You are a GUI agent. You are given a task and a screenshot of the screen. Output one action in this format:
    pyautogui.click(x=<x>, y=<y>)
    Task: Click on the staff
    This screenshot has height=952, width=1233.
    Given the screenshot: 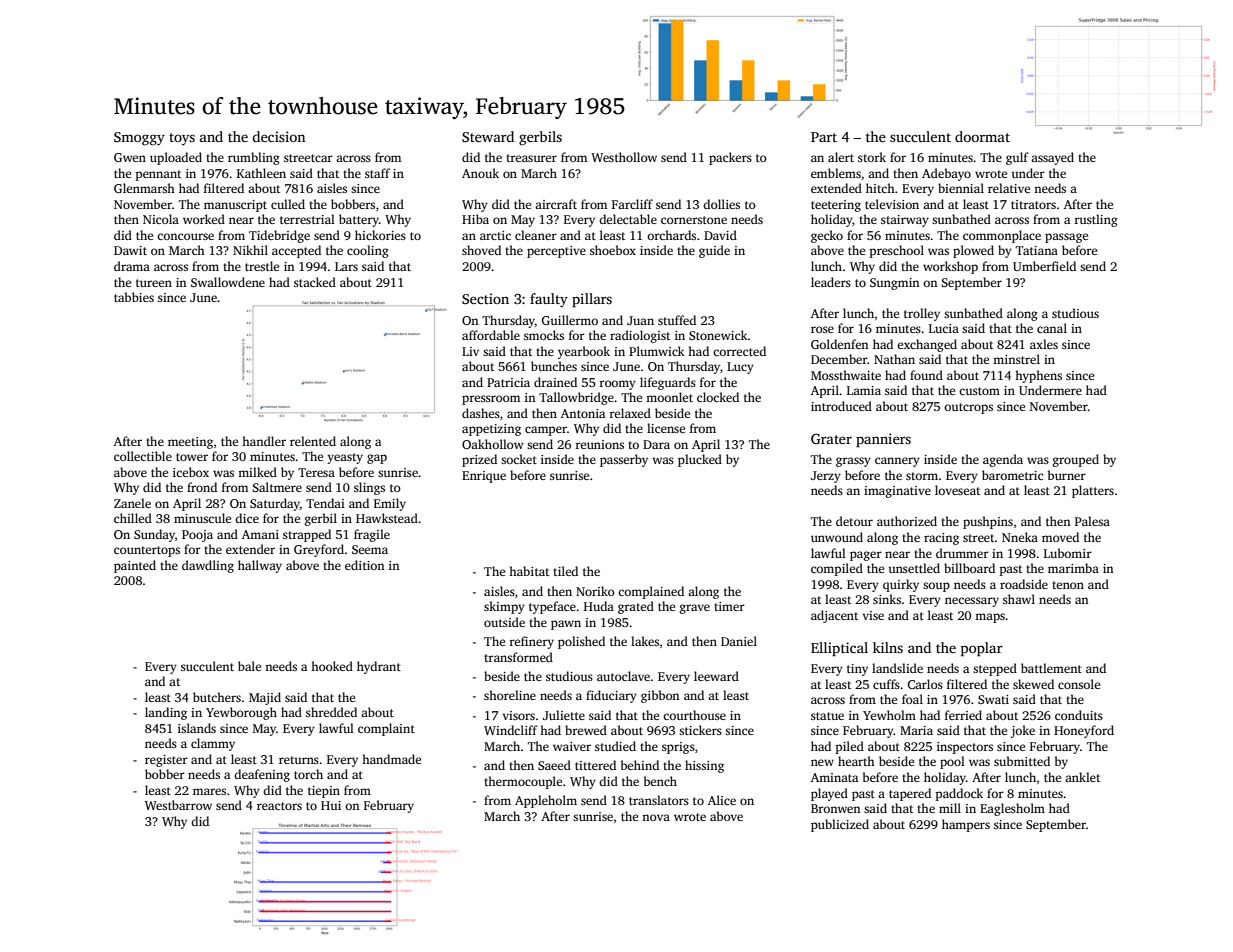 What is the action you would take?
    pyautogui.click(x=377, y=173)
